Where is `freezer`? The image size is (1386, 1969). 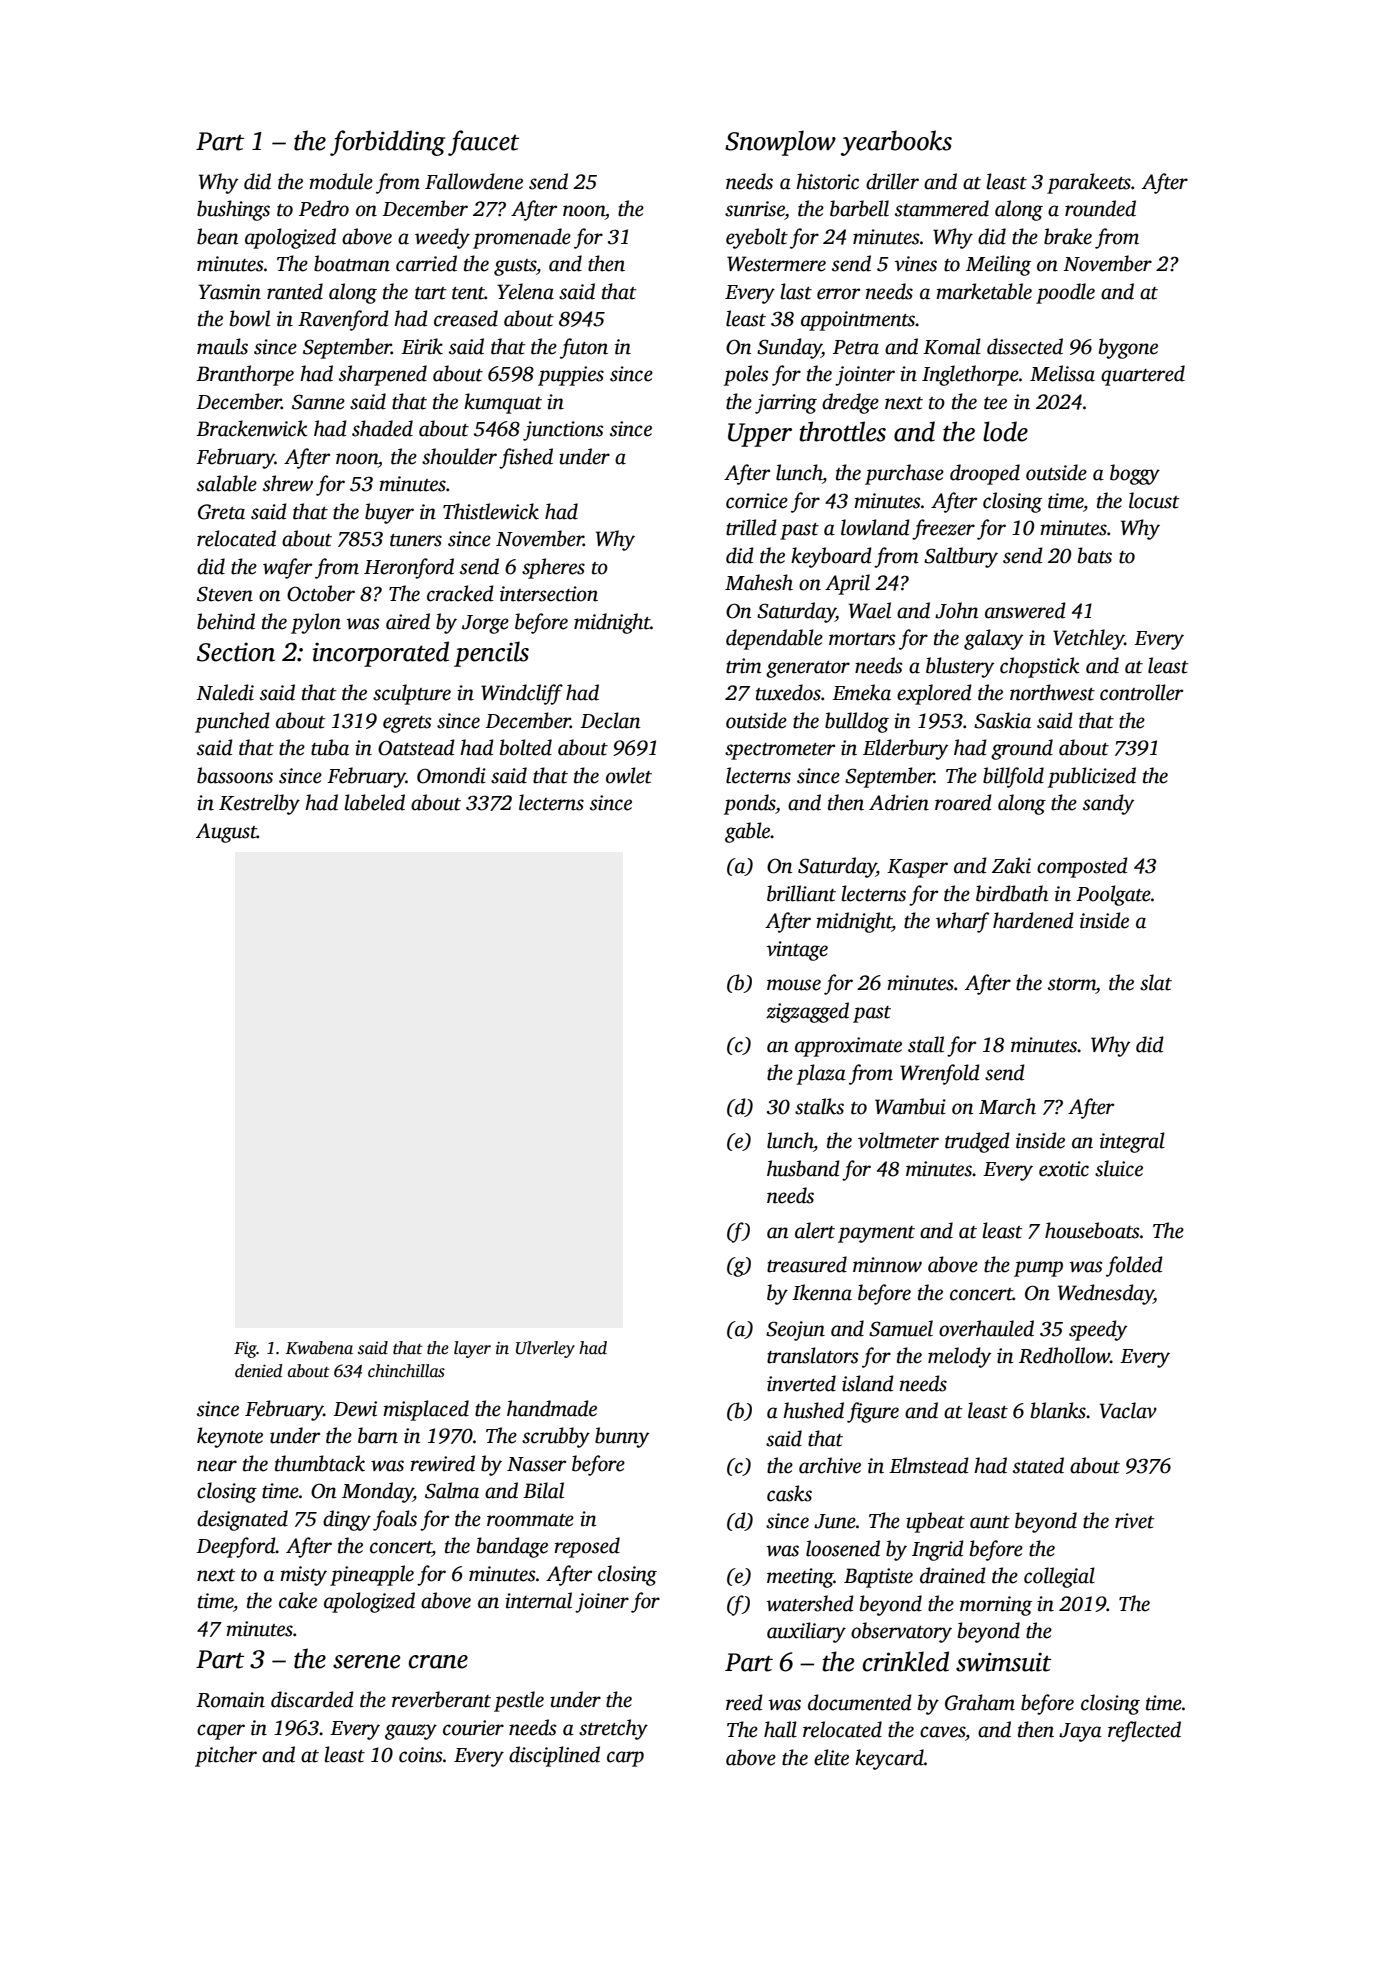 freezer is located at coordinates (943, 529).
